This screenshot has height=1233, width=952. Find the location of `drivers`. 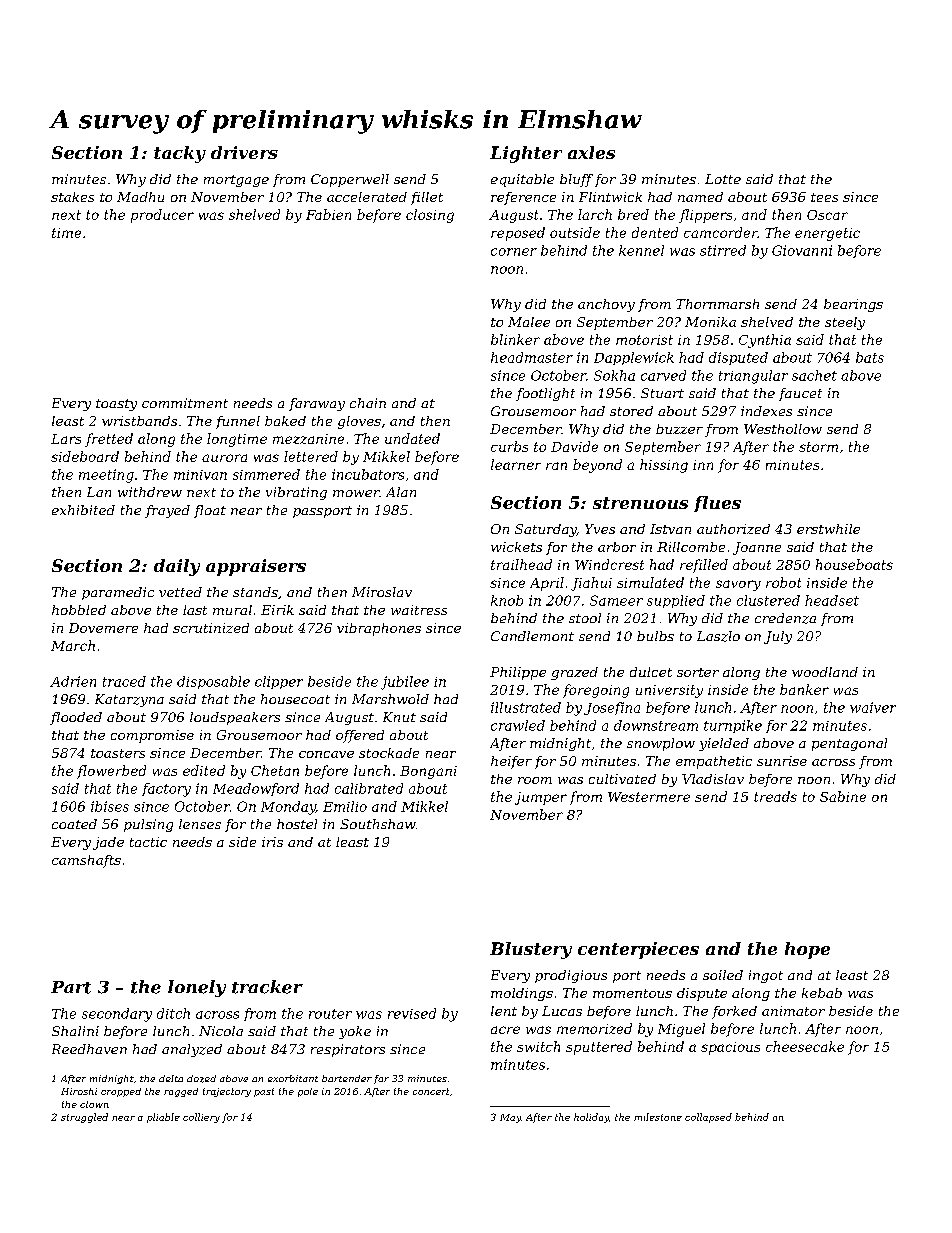

drivers is located at coordinates (244, 152).
